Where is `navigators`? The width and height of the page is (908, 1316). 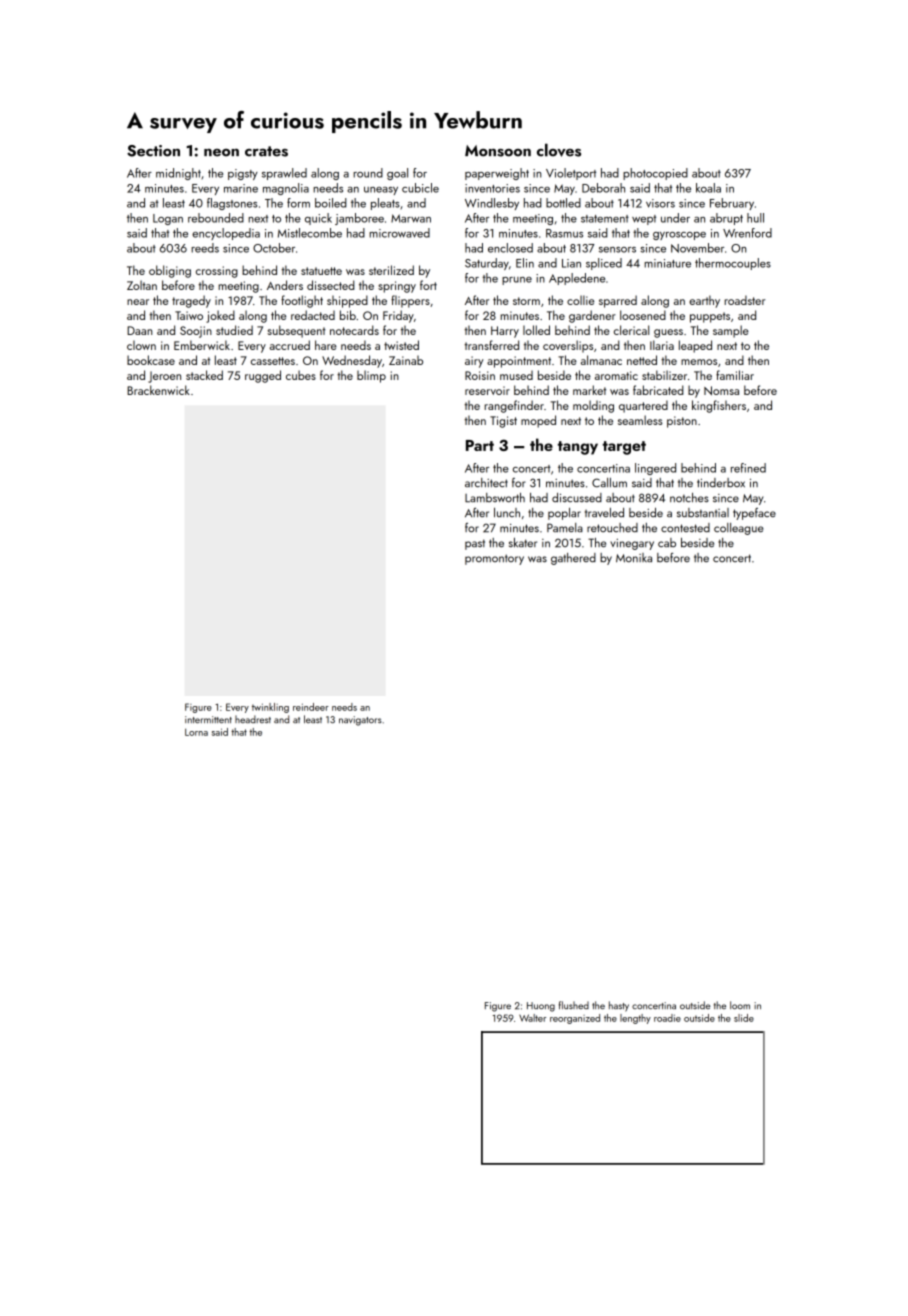
navigators is located at coordinates (360, 721).
